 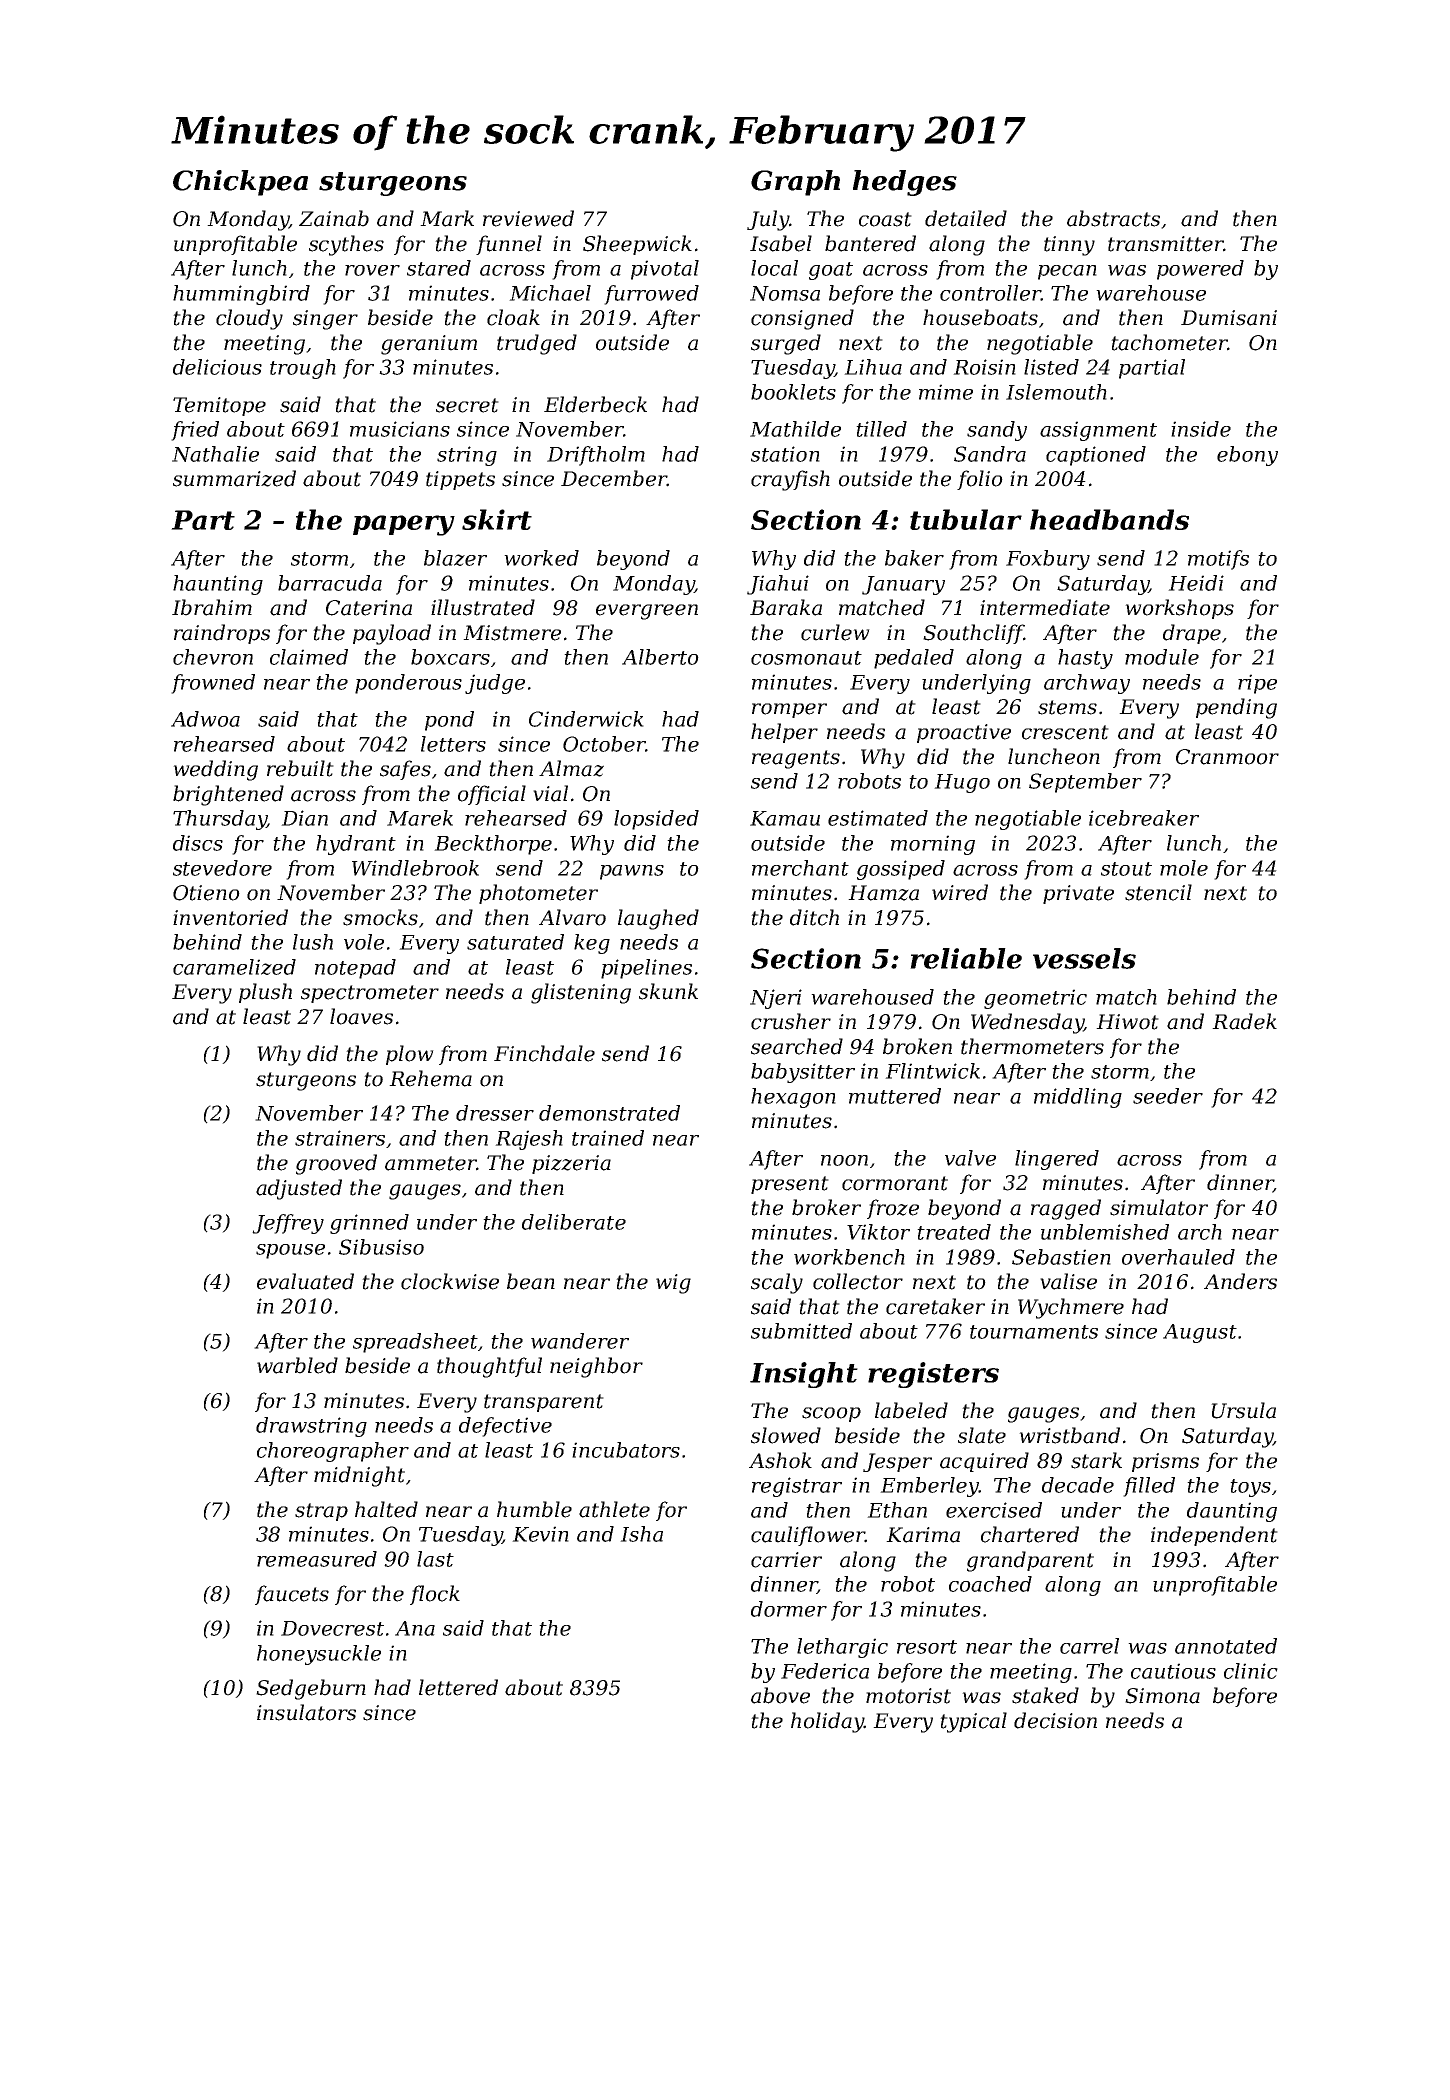 What do you see at coordinates (455, 558) in the screenshot?
I see `blazer` at bounding box center [455, 558].
